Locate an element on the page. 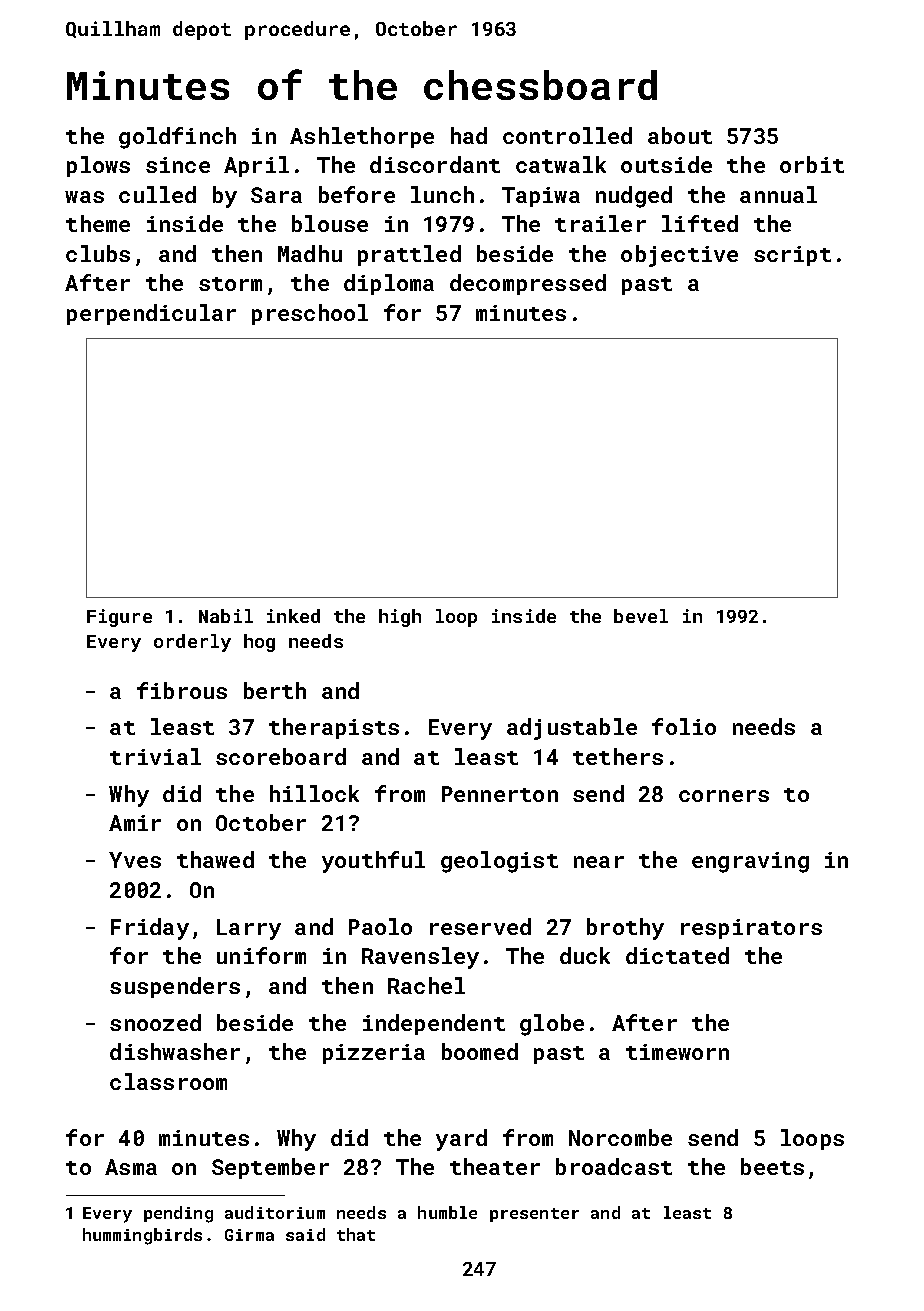 The image size is (924, 1311). bevel is located at coordinates (641, 616).
